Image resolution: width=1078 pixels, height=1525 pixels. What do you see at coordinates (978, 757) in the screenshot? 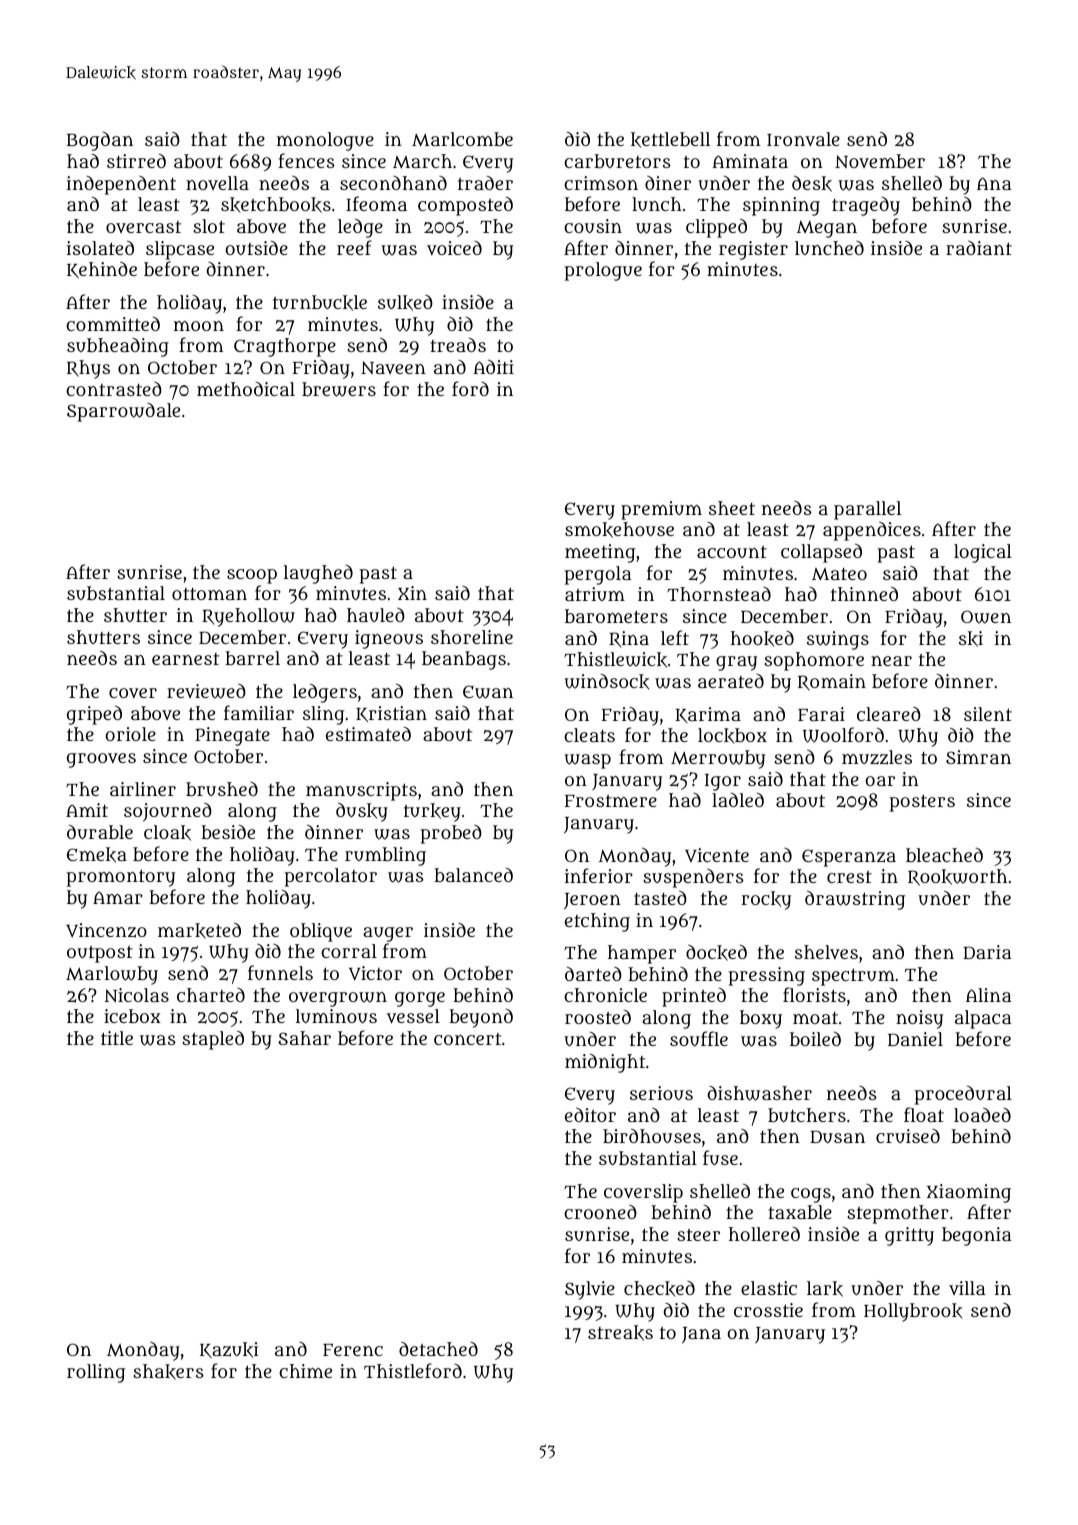
I see `Simran` at bounding box center [978, 757].
